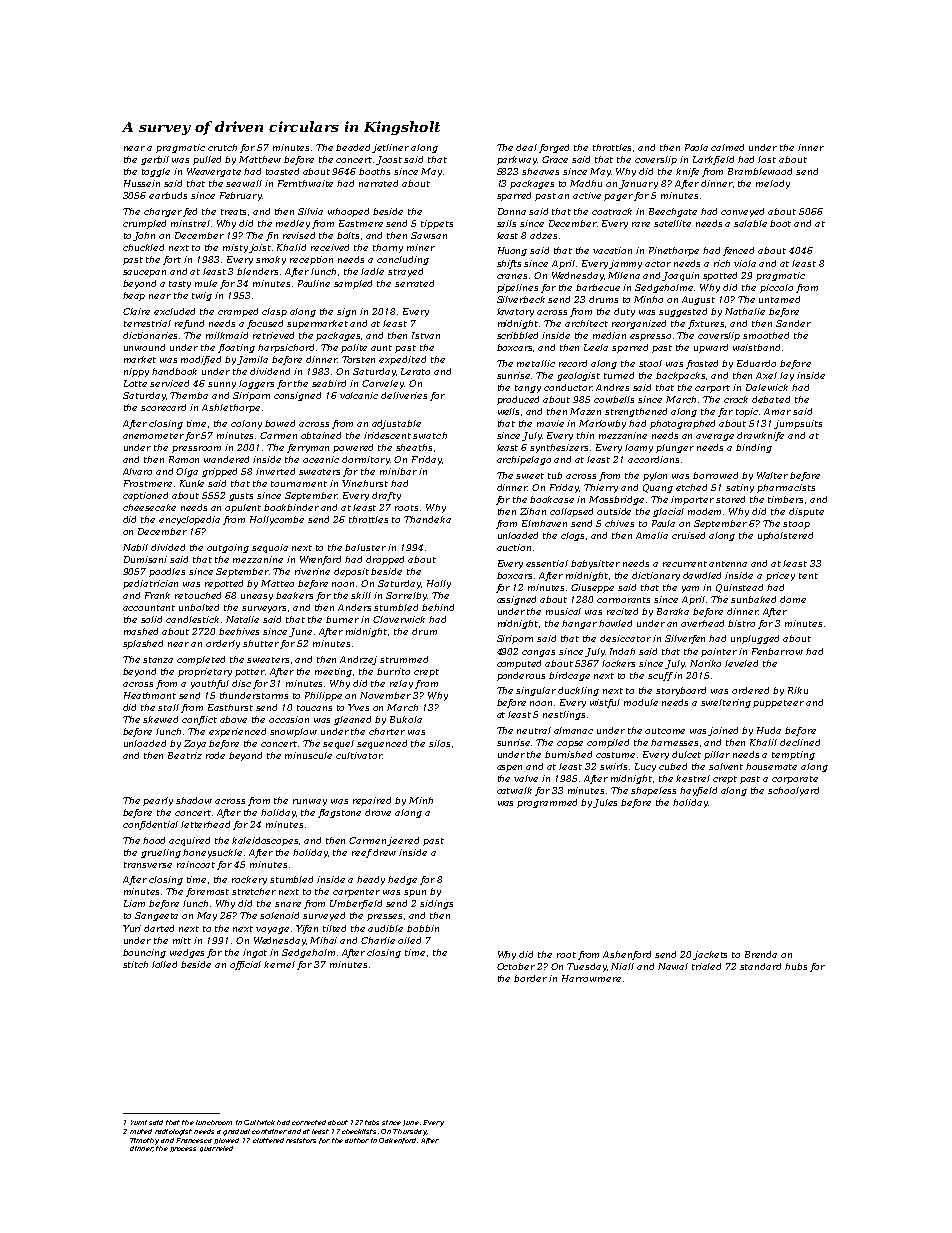 The width and height of the page is (952, 1233). I want to click on deal, so click(526, 147).
